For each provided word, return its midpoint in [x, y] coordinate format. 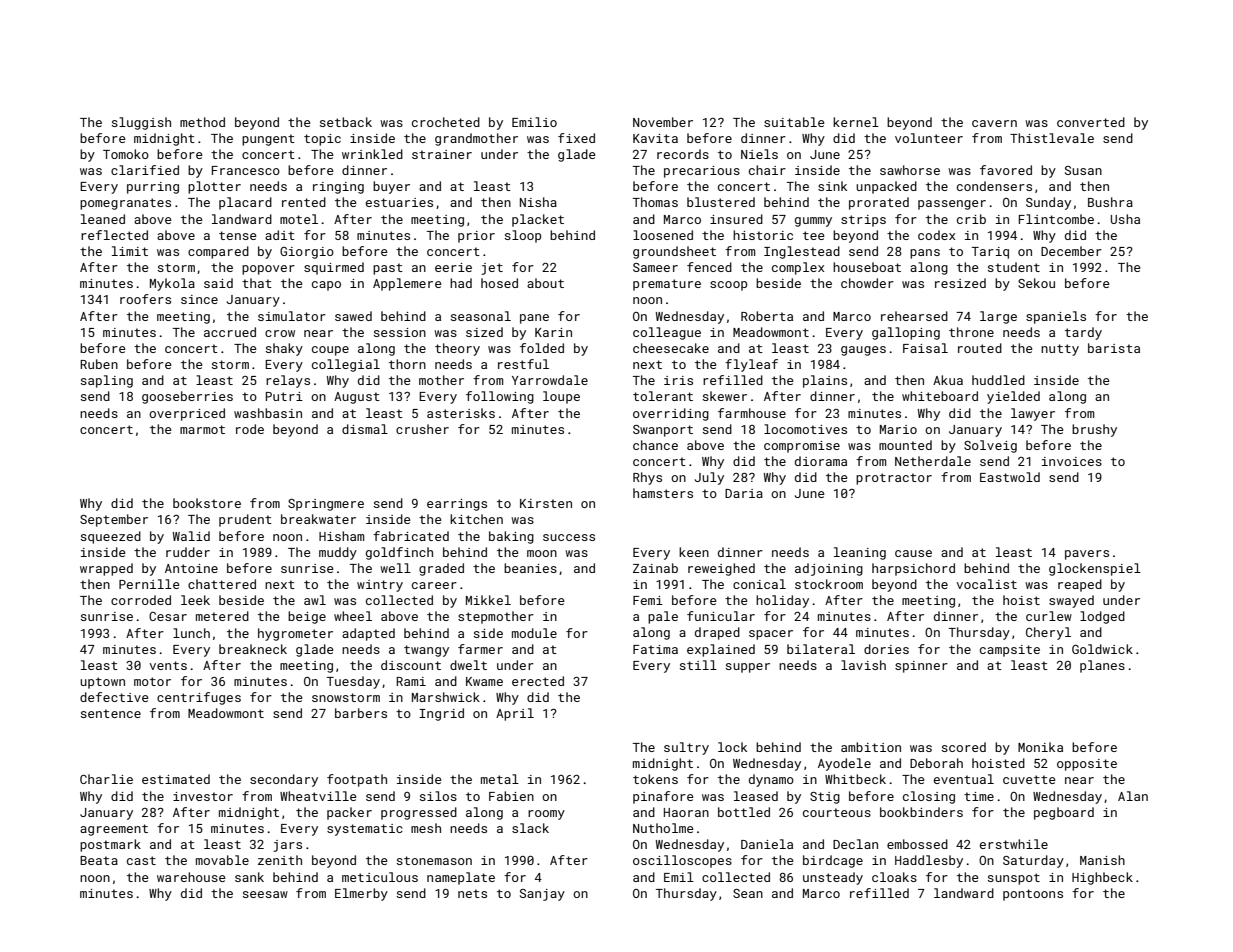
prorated [879, 203]
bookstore [207, 503]
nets [472, 893]
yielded [1013, 397]
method [202, 122]
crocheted [446, 122]
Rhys [647, 478]
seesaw [265, 894]
